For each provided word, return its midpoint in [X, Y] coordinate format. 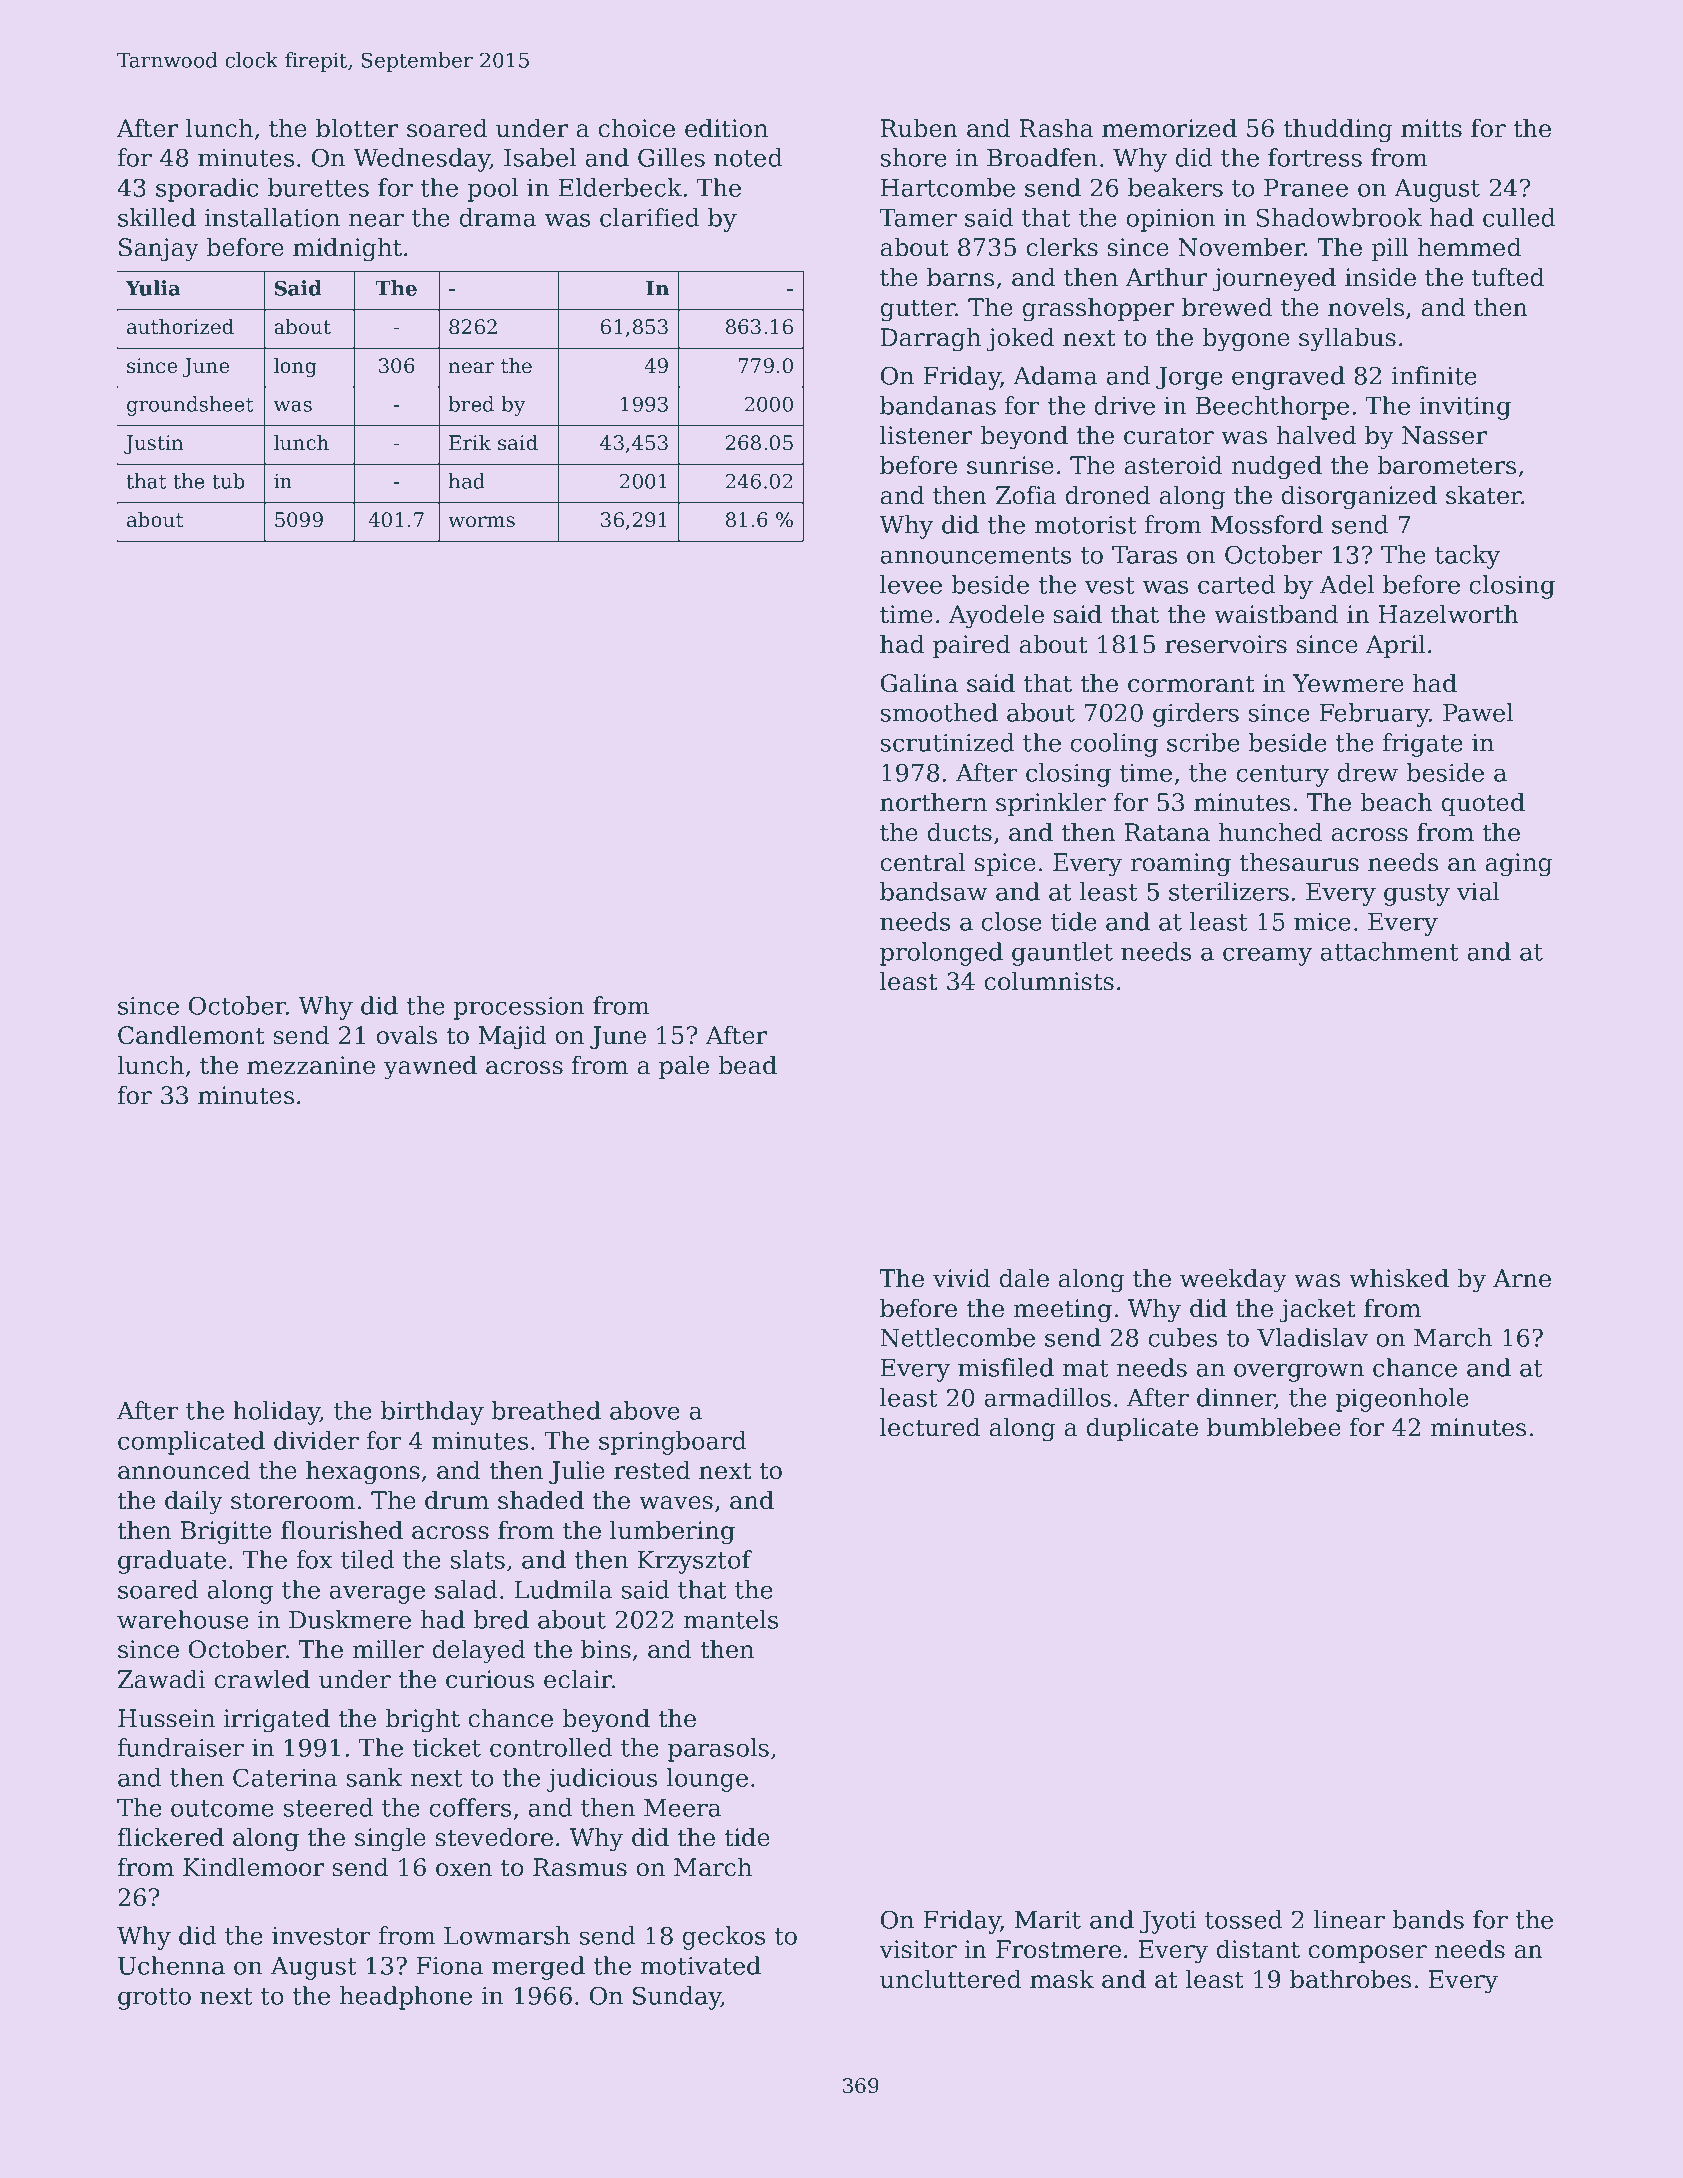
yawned [430, 1067]
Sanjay [159, 250]
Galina [919, 683]
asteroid [1173, 465]
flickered [171, 1837]
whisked [1399, 1278]
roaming [1181, 865]
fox [314, 1559]
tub [228, 481]
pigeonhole [1402, 1400]
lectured [930, 1427]
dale [1024, 1278]
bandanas [938, 405]
